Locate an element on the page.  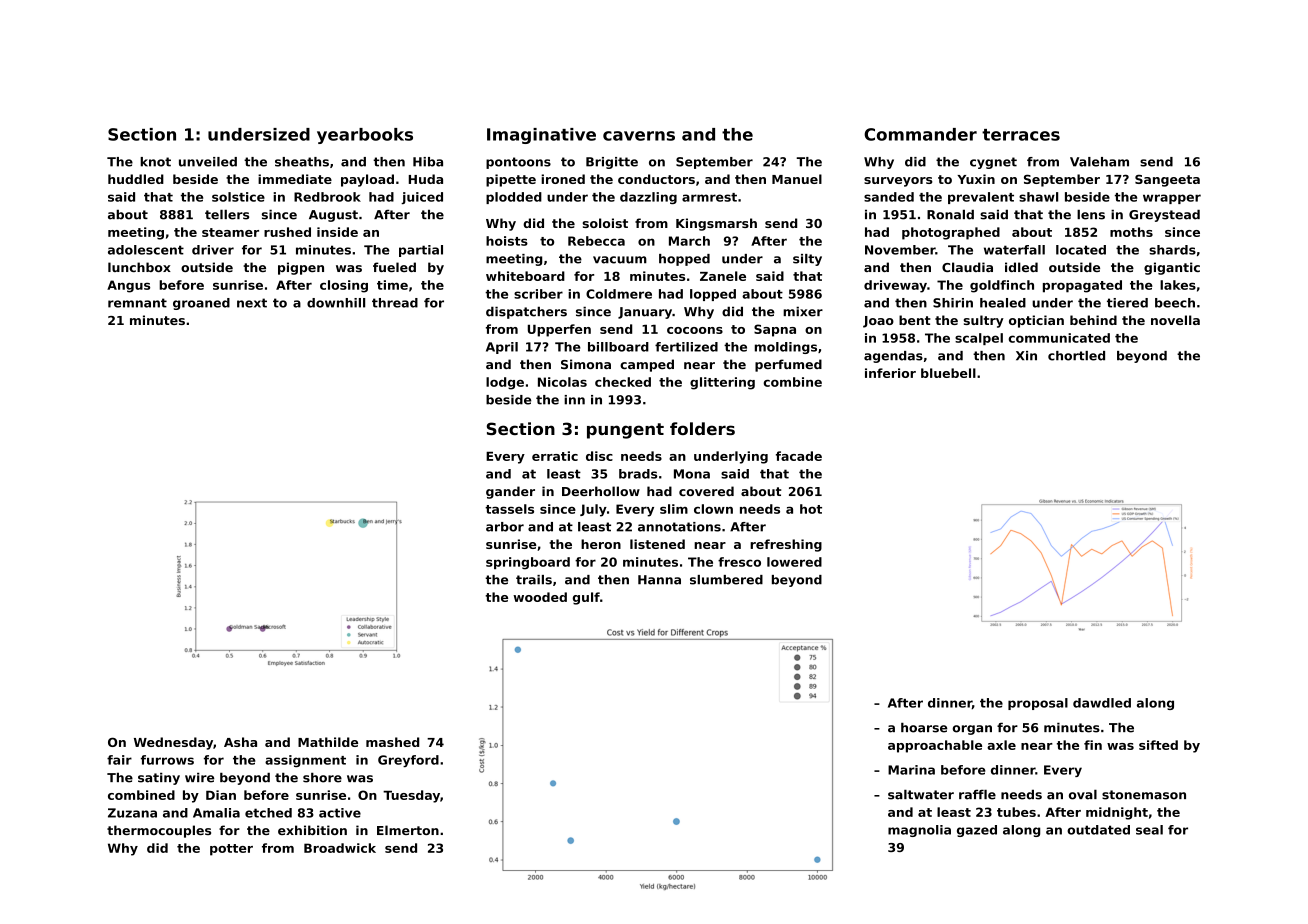
gulf is located at coordinates (586, 598).
